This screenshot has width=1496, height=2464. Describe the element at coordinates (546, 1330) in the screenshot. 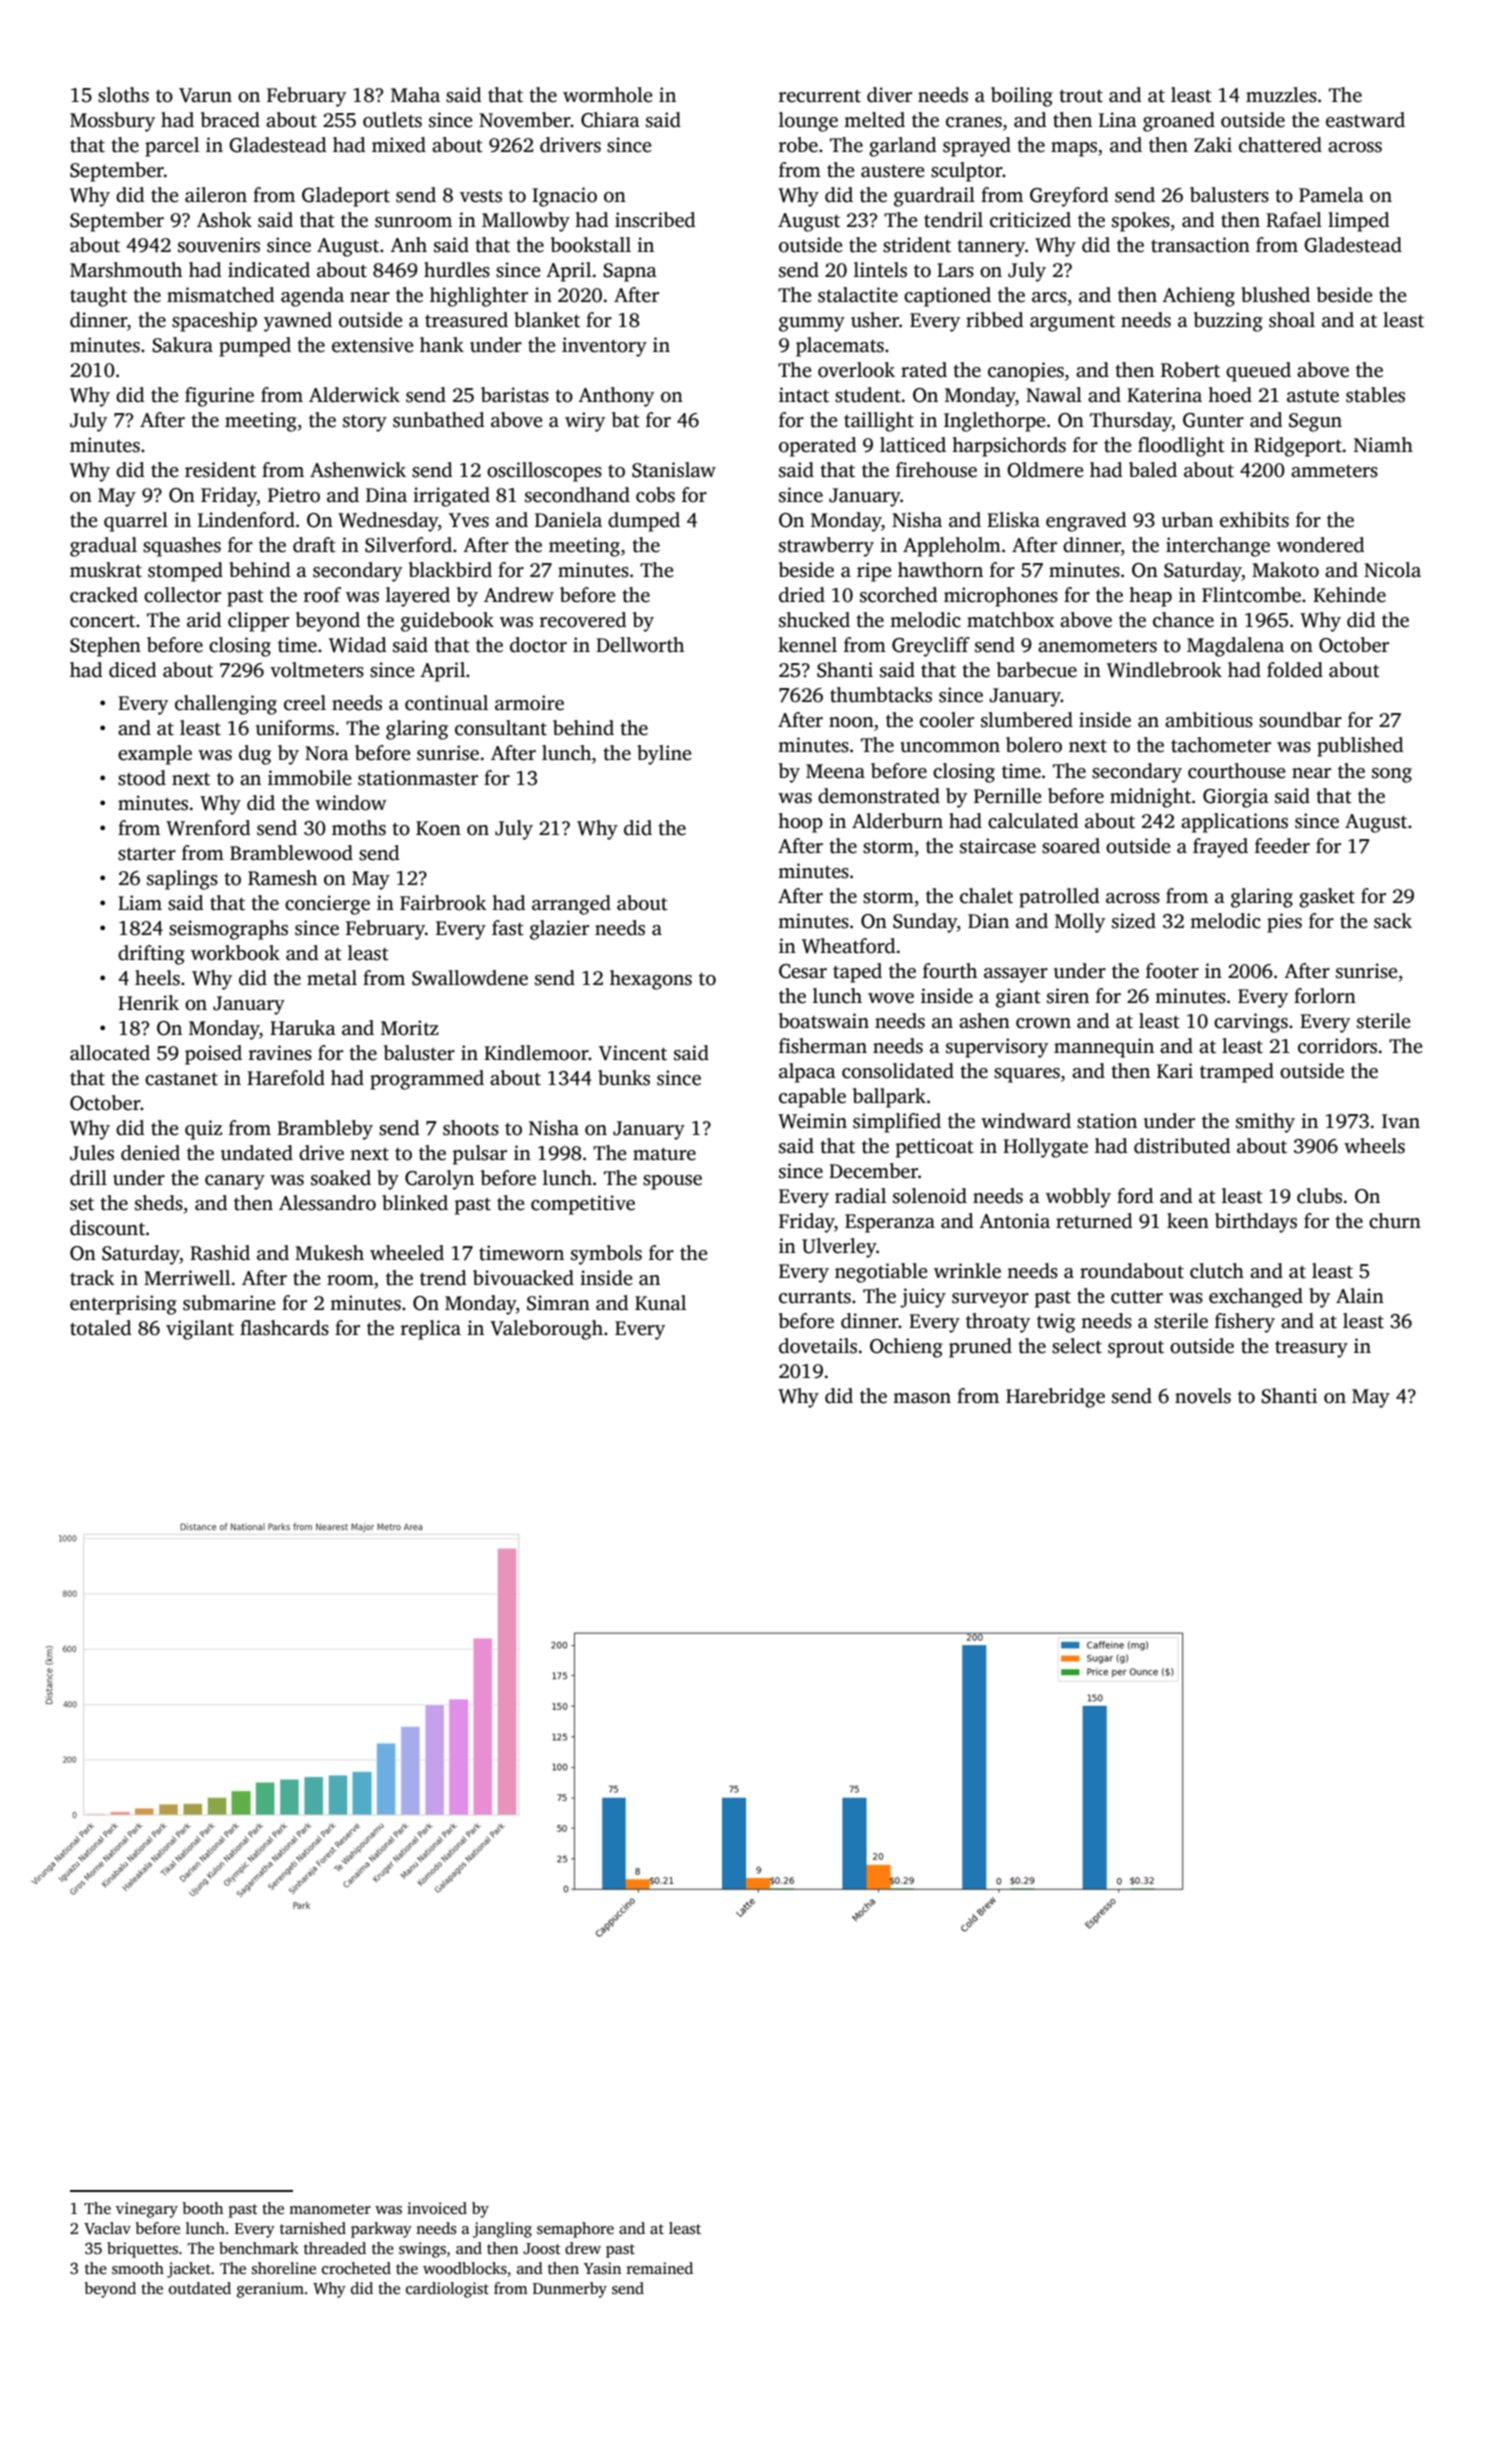

I see `Valeborough` at that location.
